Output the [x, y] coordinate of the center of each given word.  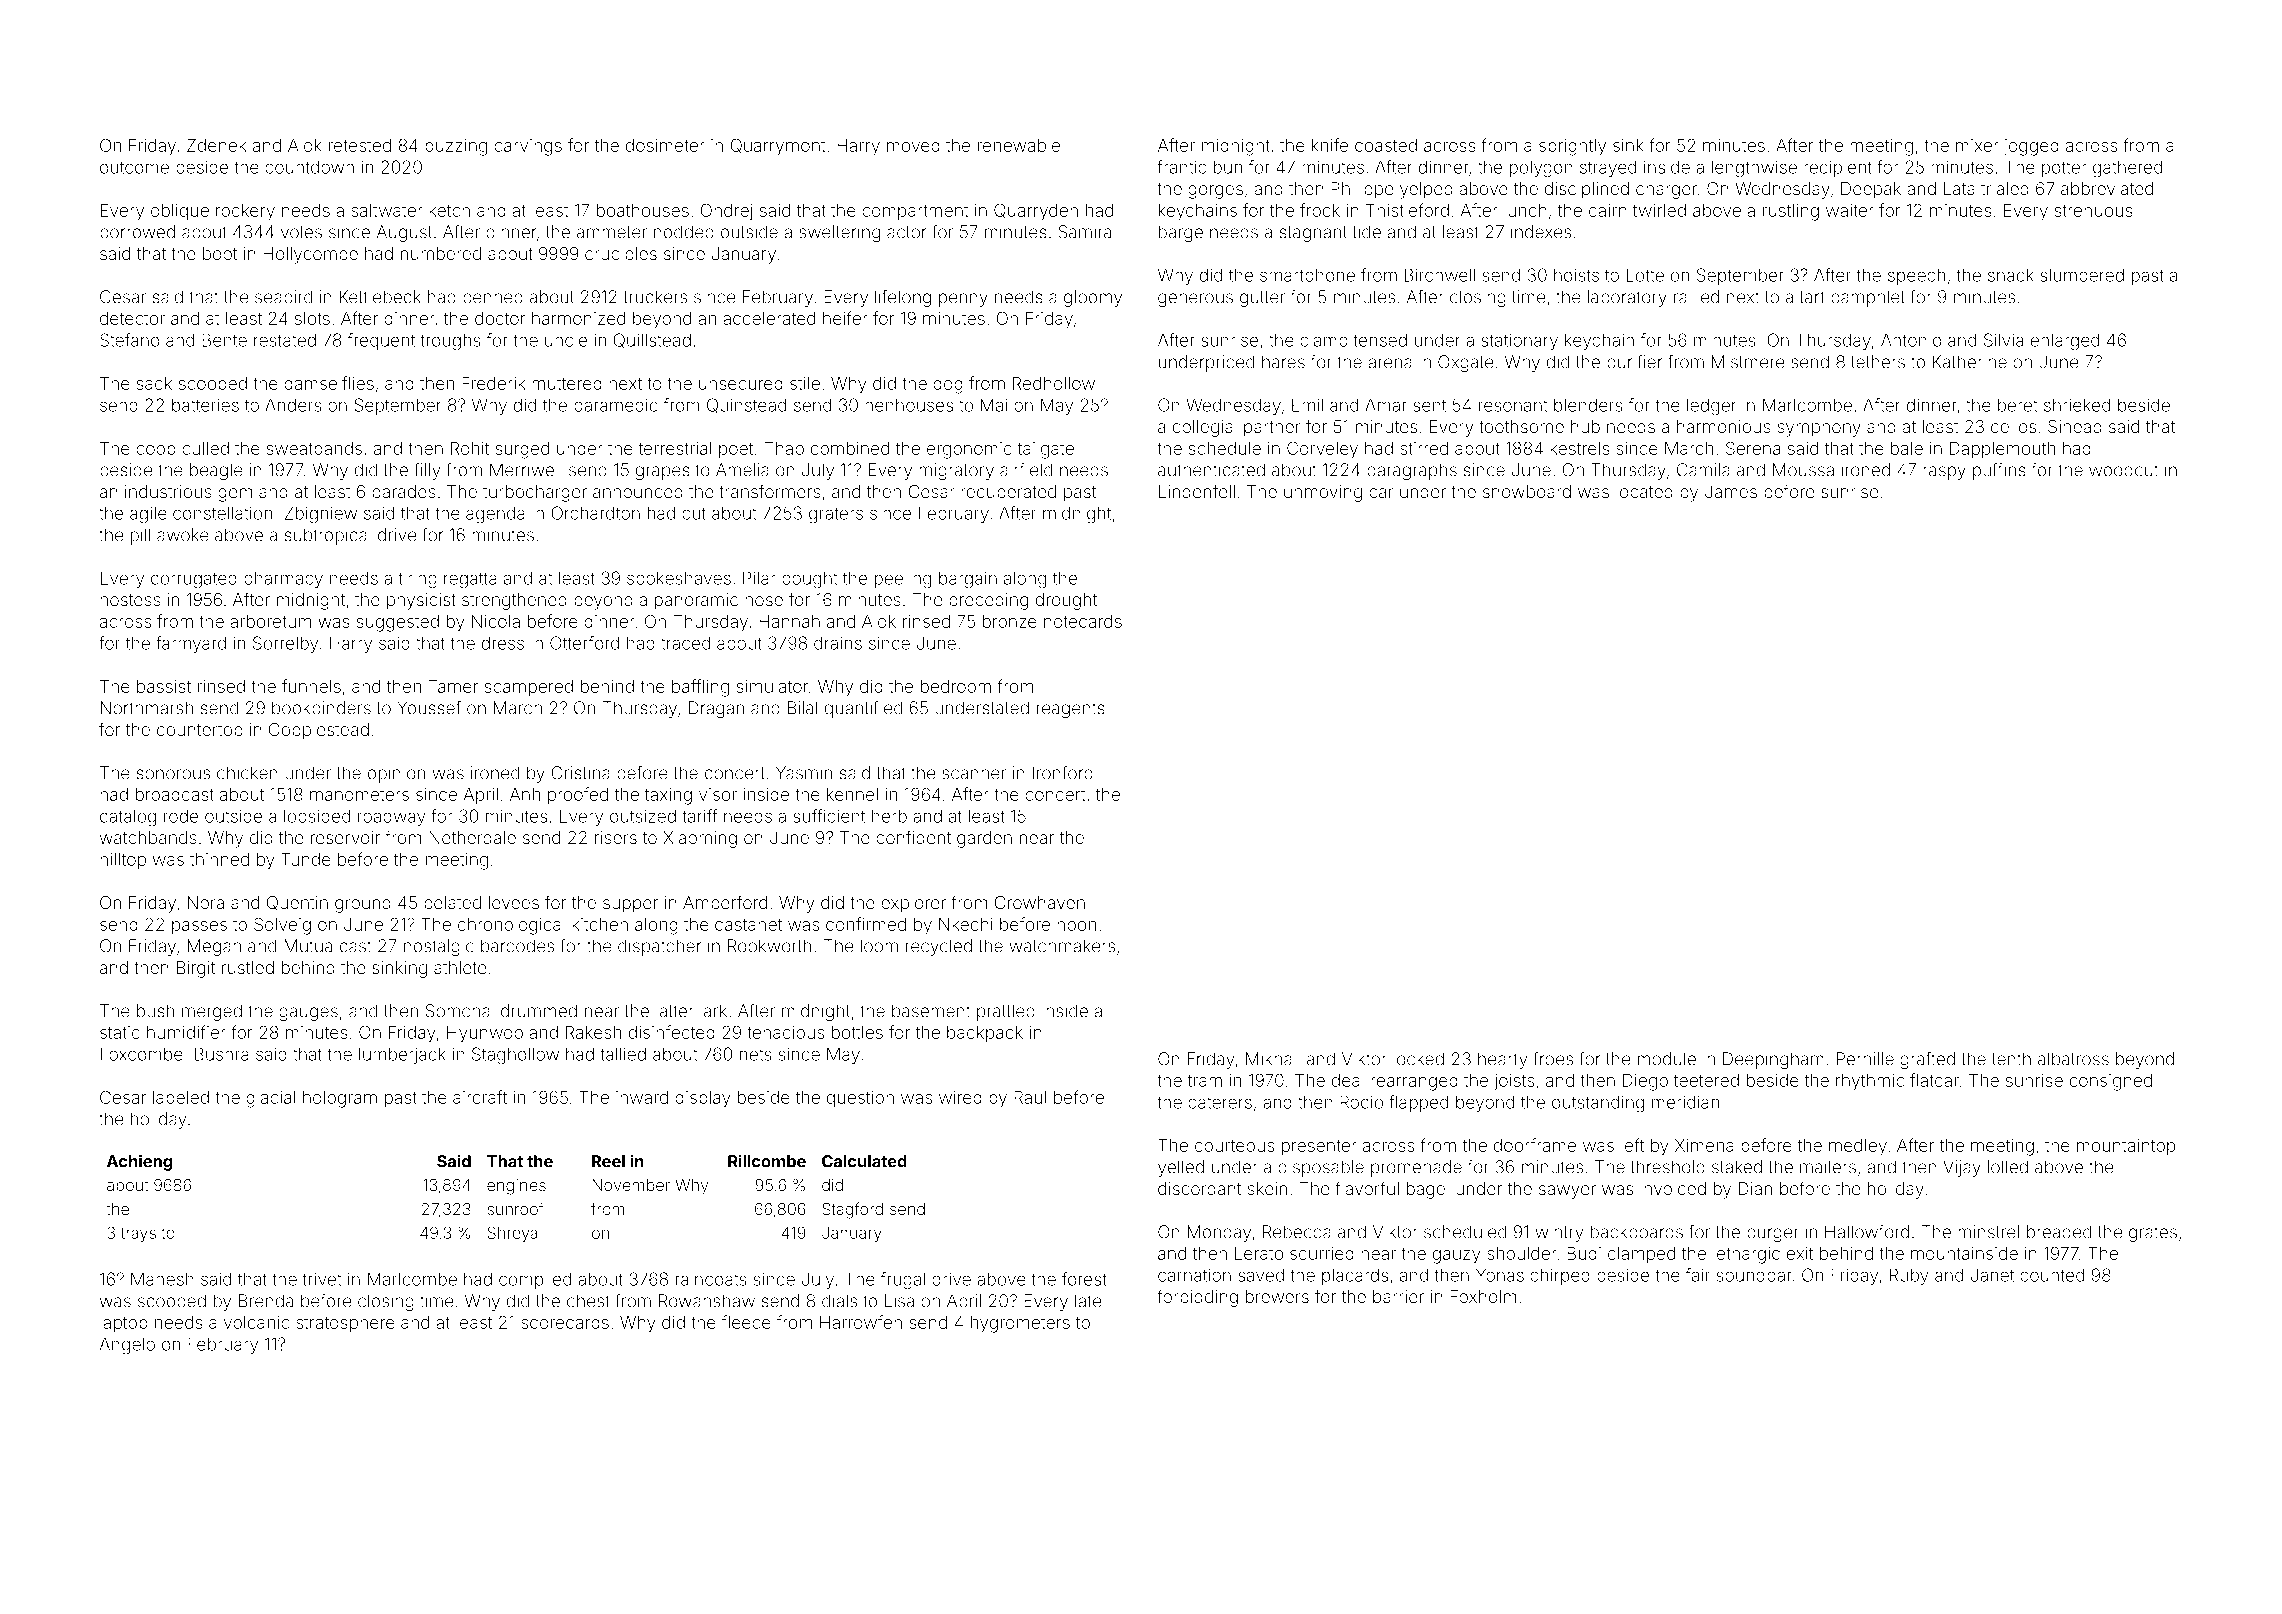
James [1731, 491]
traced [685, 643]
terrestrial [674, 448]
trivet [322, 1279]
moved [913, 145]
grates [2153, 1234]
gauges [308, 1014]
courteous [1234, 1146]
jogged [2031, 147]
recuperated [1008, 493]
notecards [1083, 621]
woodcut [2123, 470]
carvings [528, 147]
